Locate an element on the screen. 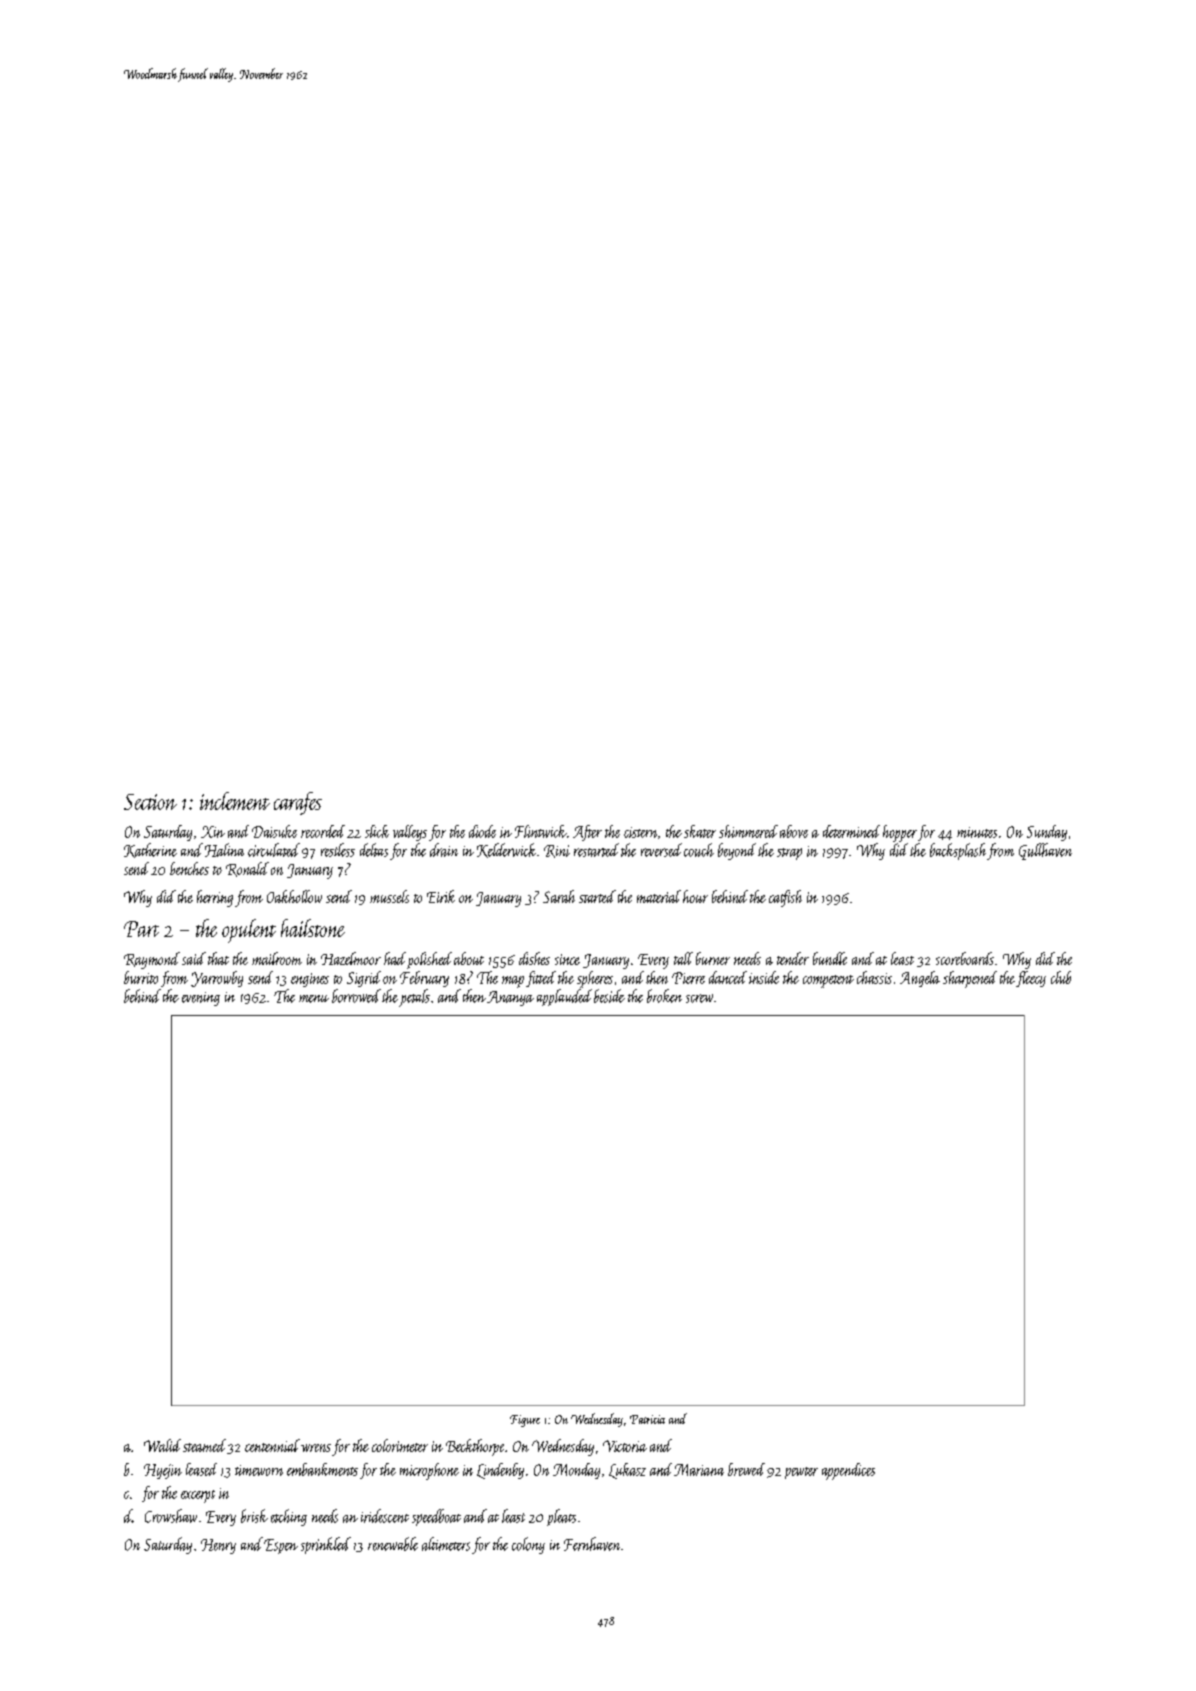 This screenshot has height=1691, width=1196. Hazelmoor is located at coordinates (351, 958).
